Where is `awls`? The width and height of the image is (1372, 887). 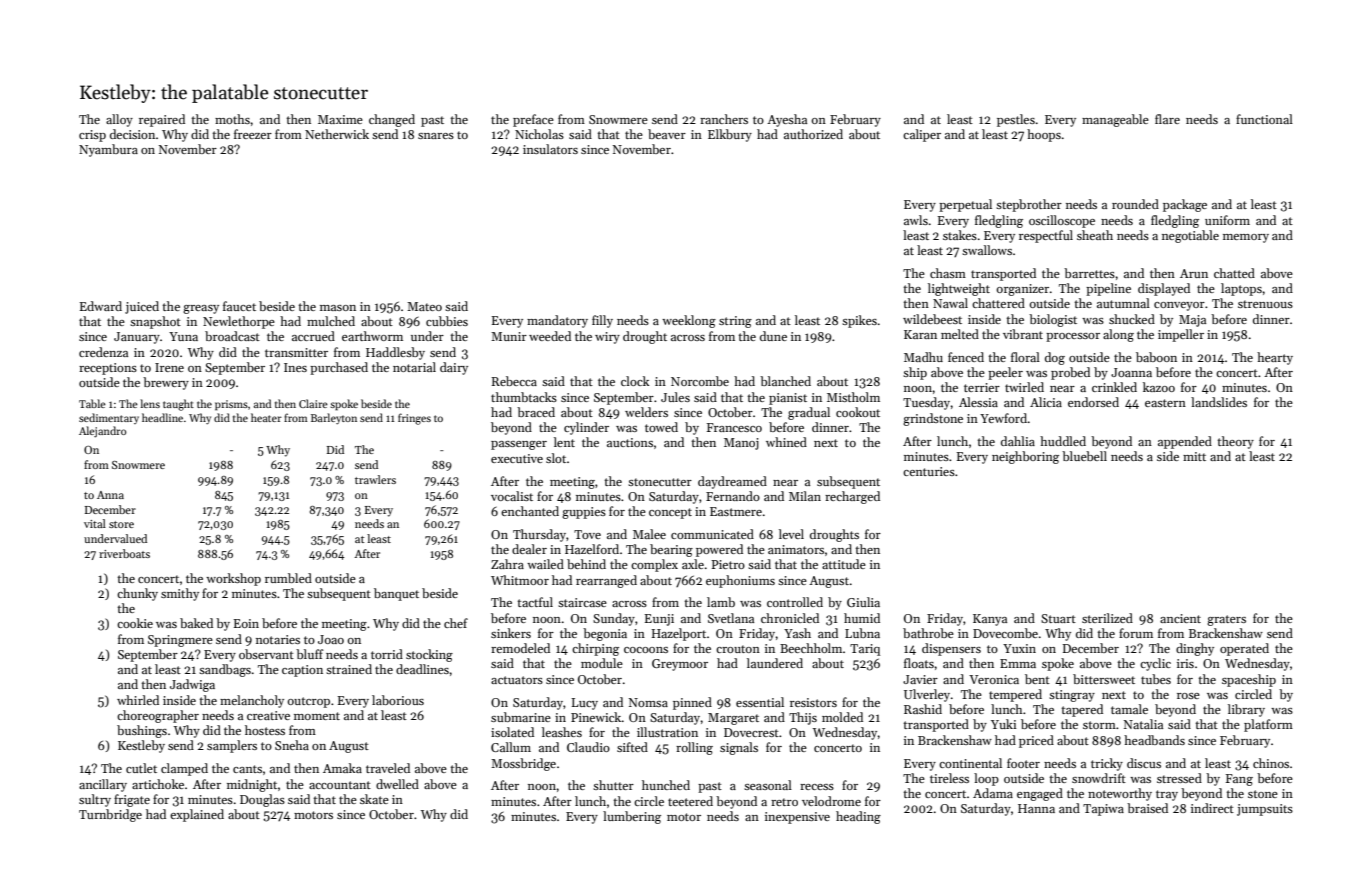
awls is located at coordinates (916, 220).
